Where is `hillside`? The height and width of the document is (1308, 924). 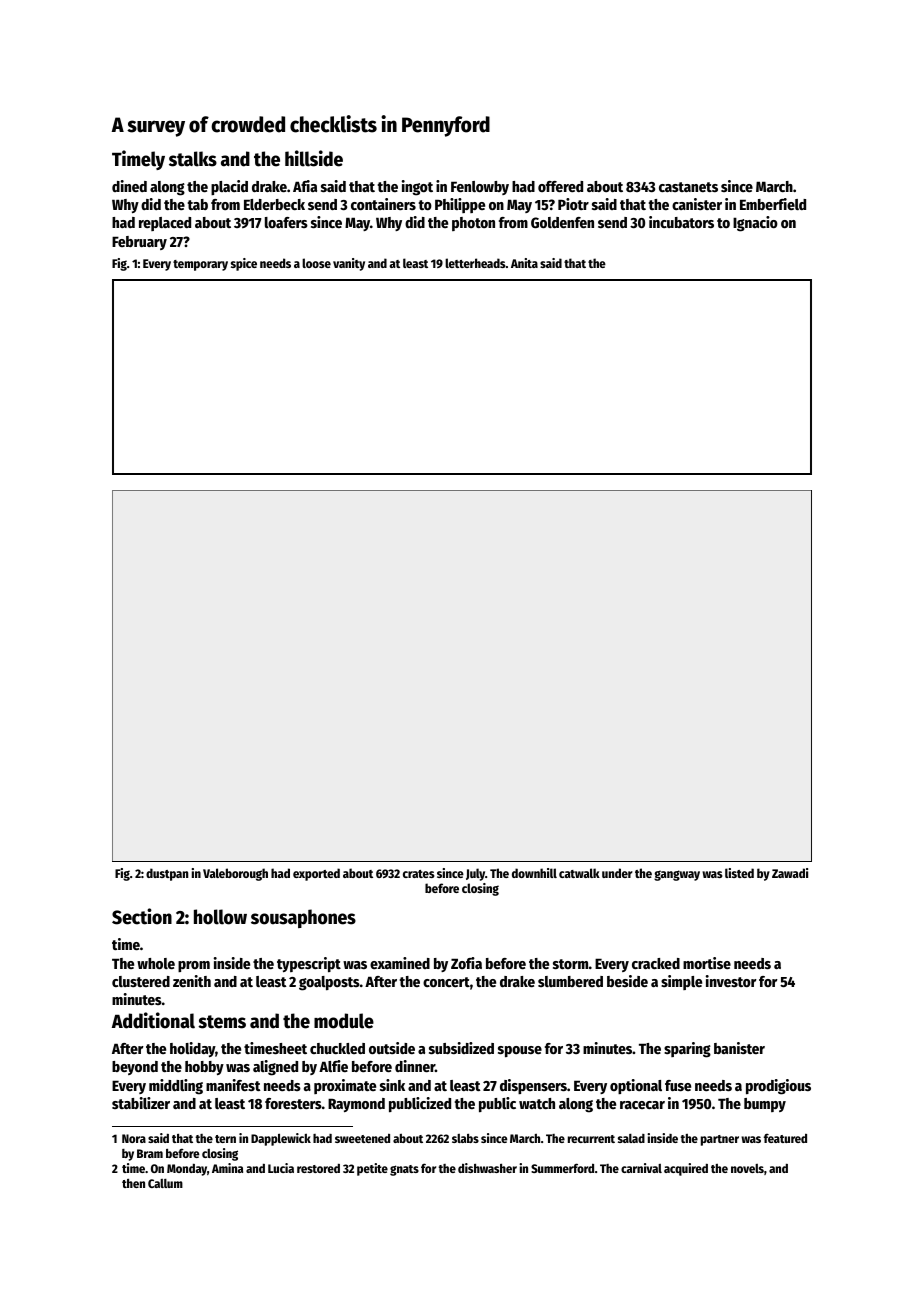
hillside is located at coordinates (314, 158).
